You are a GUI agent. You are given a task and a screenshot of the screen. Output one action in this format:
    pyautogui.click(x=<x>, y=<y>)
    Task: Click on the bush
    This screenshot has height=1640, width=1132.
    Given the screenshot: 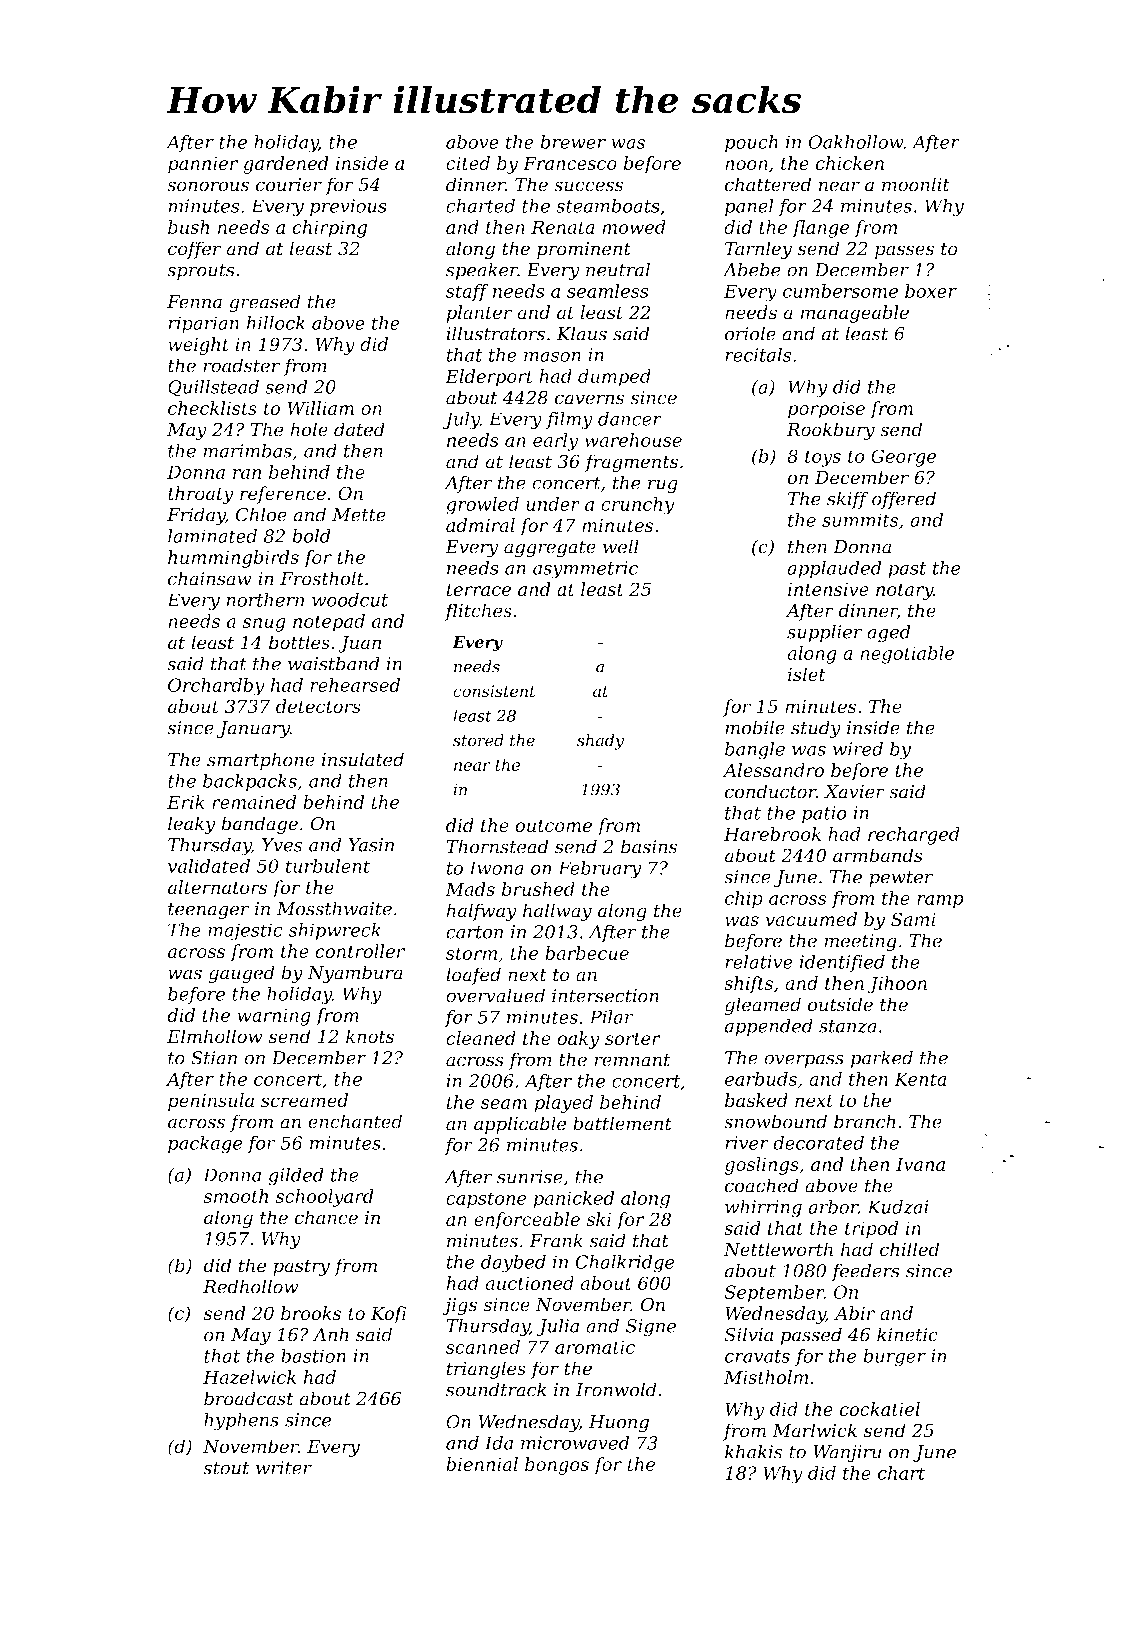 What is the action you would take?
    pyautogui.click(x=188, y=227)
